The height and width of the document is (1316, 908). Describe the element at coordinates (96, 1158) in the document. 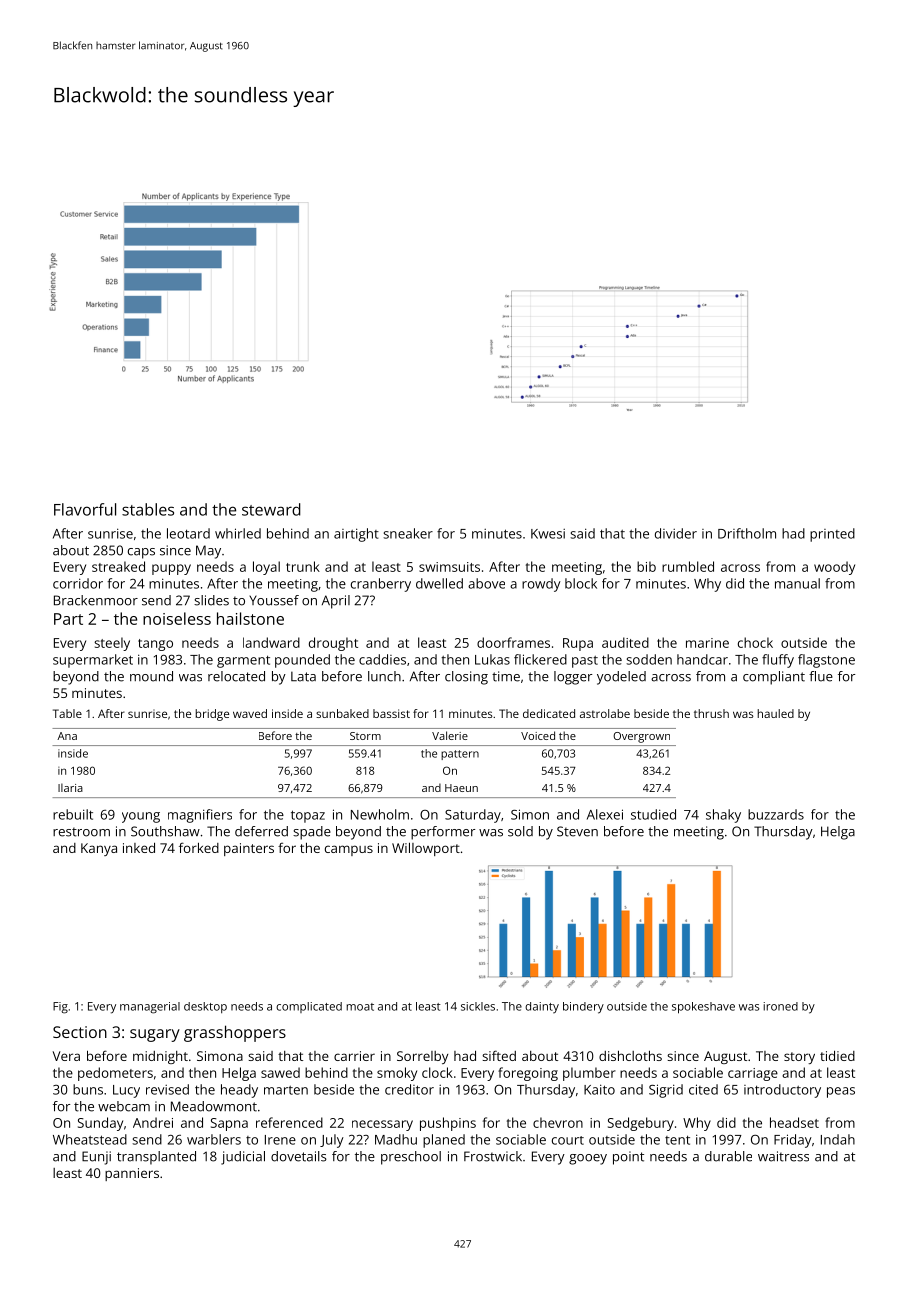

I see `Eunji` at that location.
